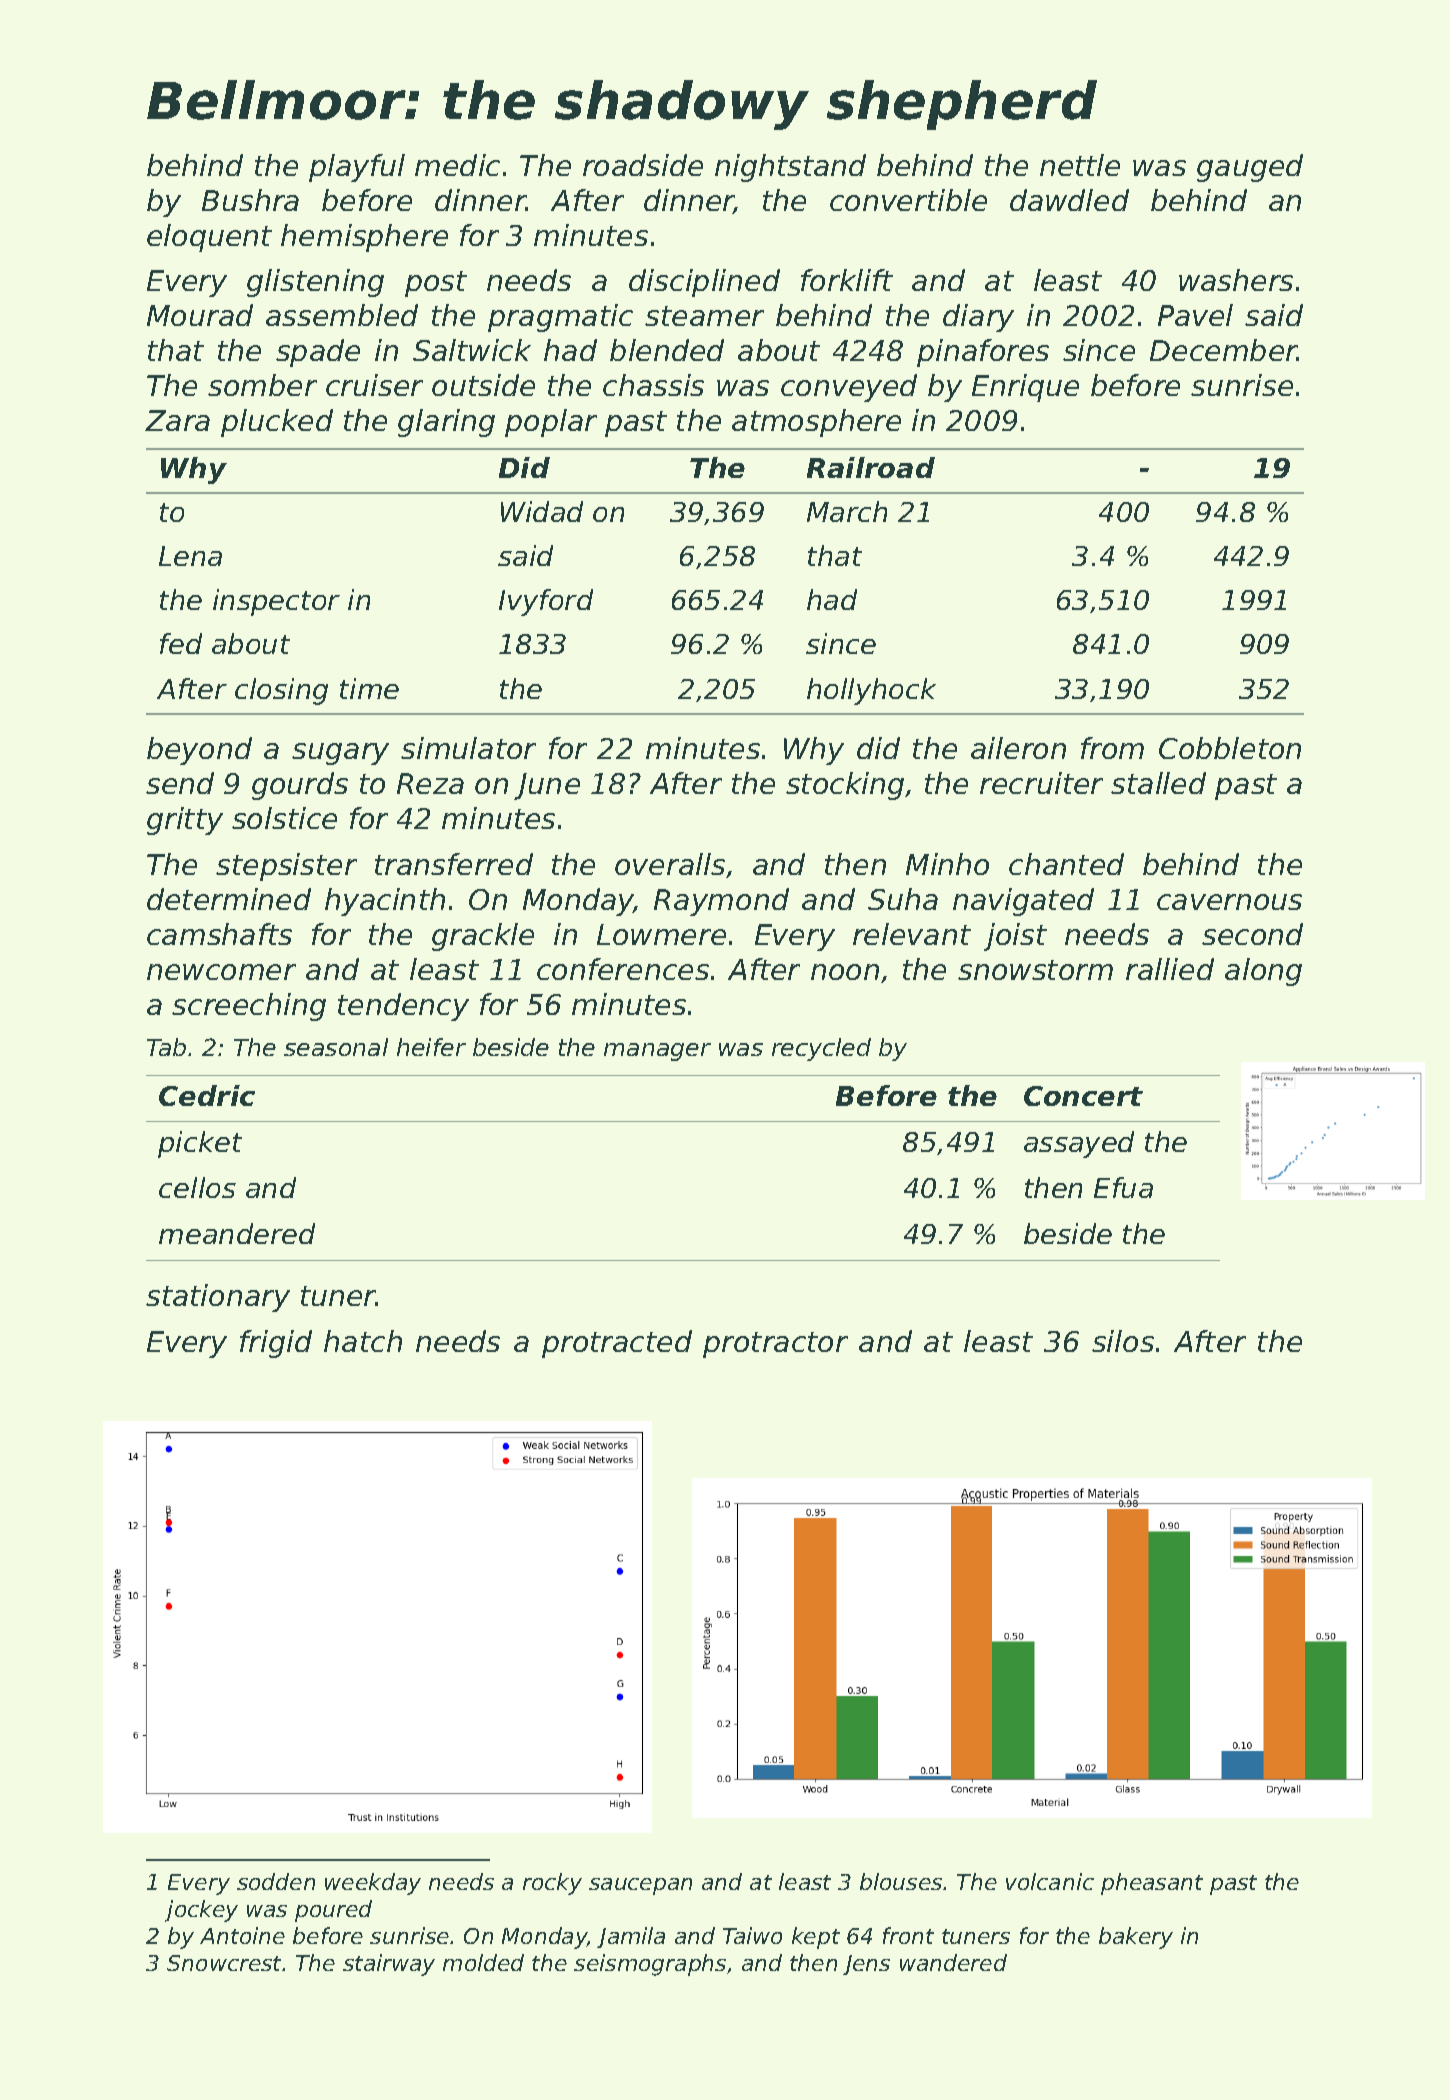 The image size is (1450, 2100). I want to click on assayed, so click(1079, 1144).
